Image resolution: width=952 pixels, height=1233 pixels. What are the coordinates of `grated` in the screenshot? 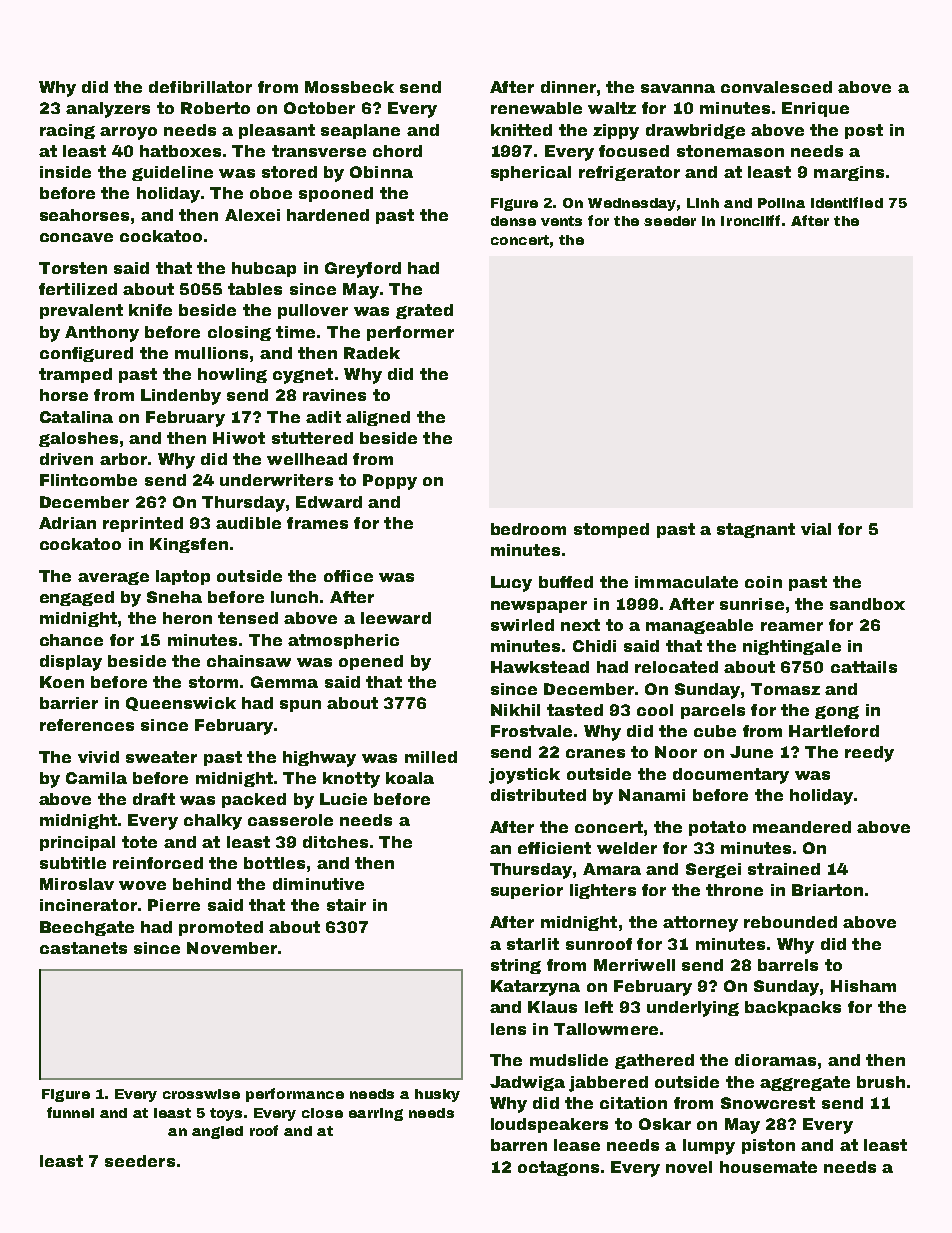 It's located at (424, 311).
